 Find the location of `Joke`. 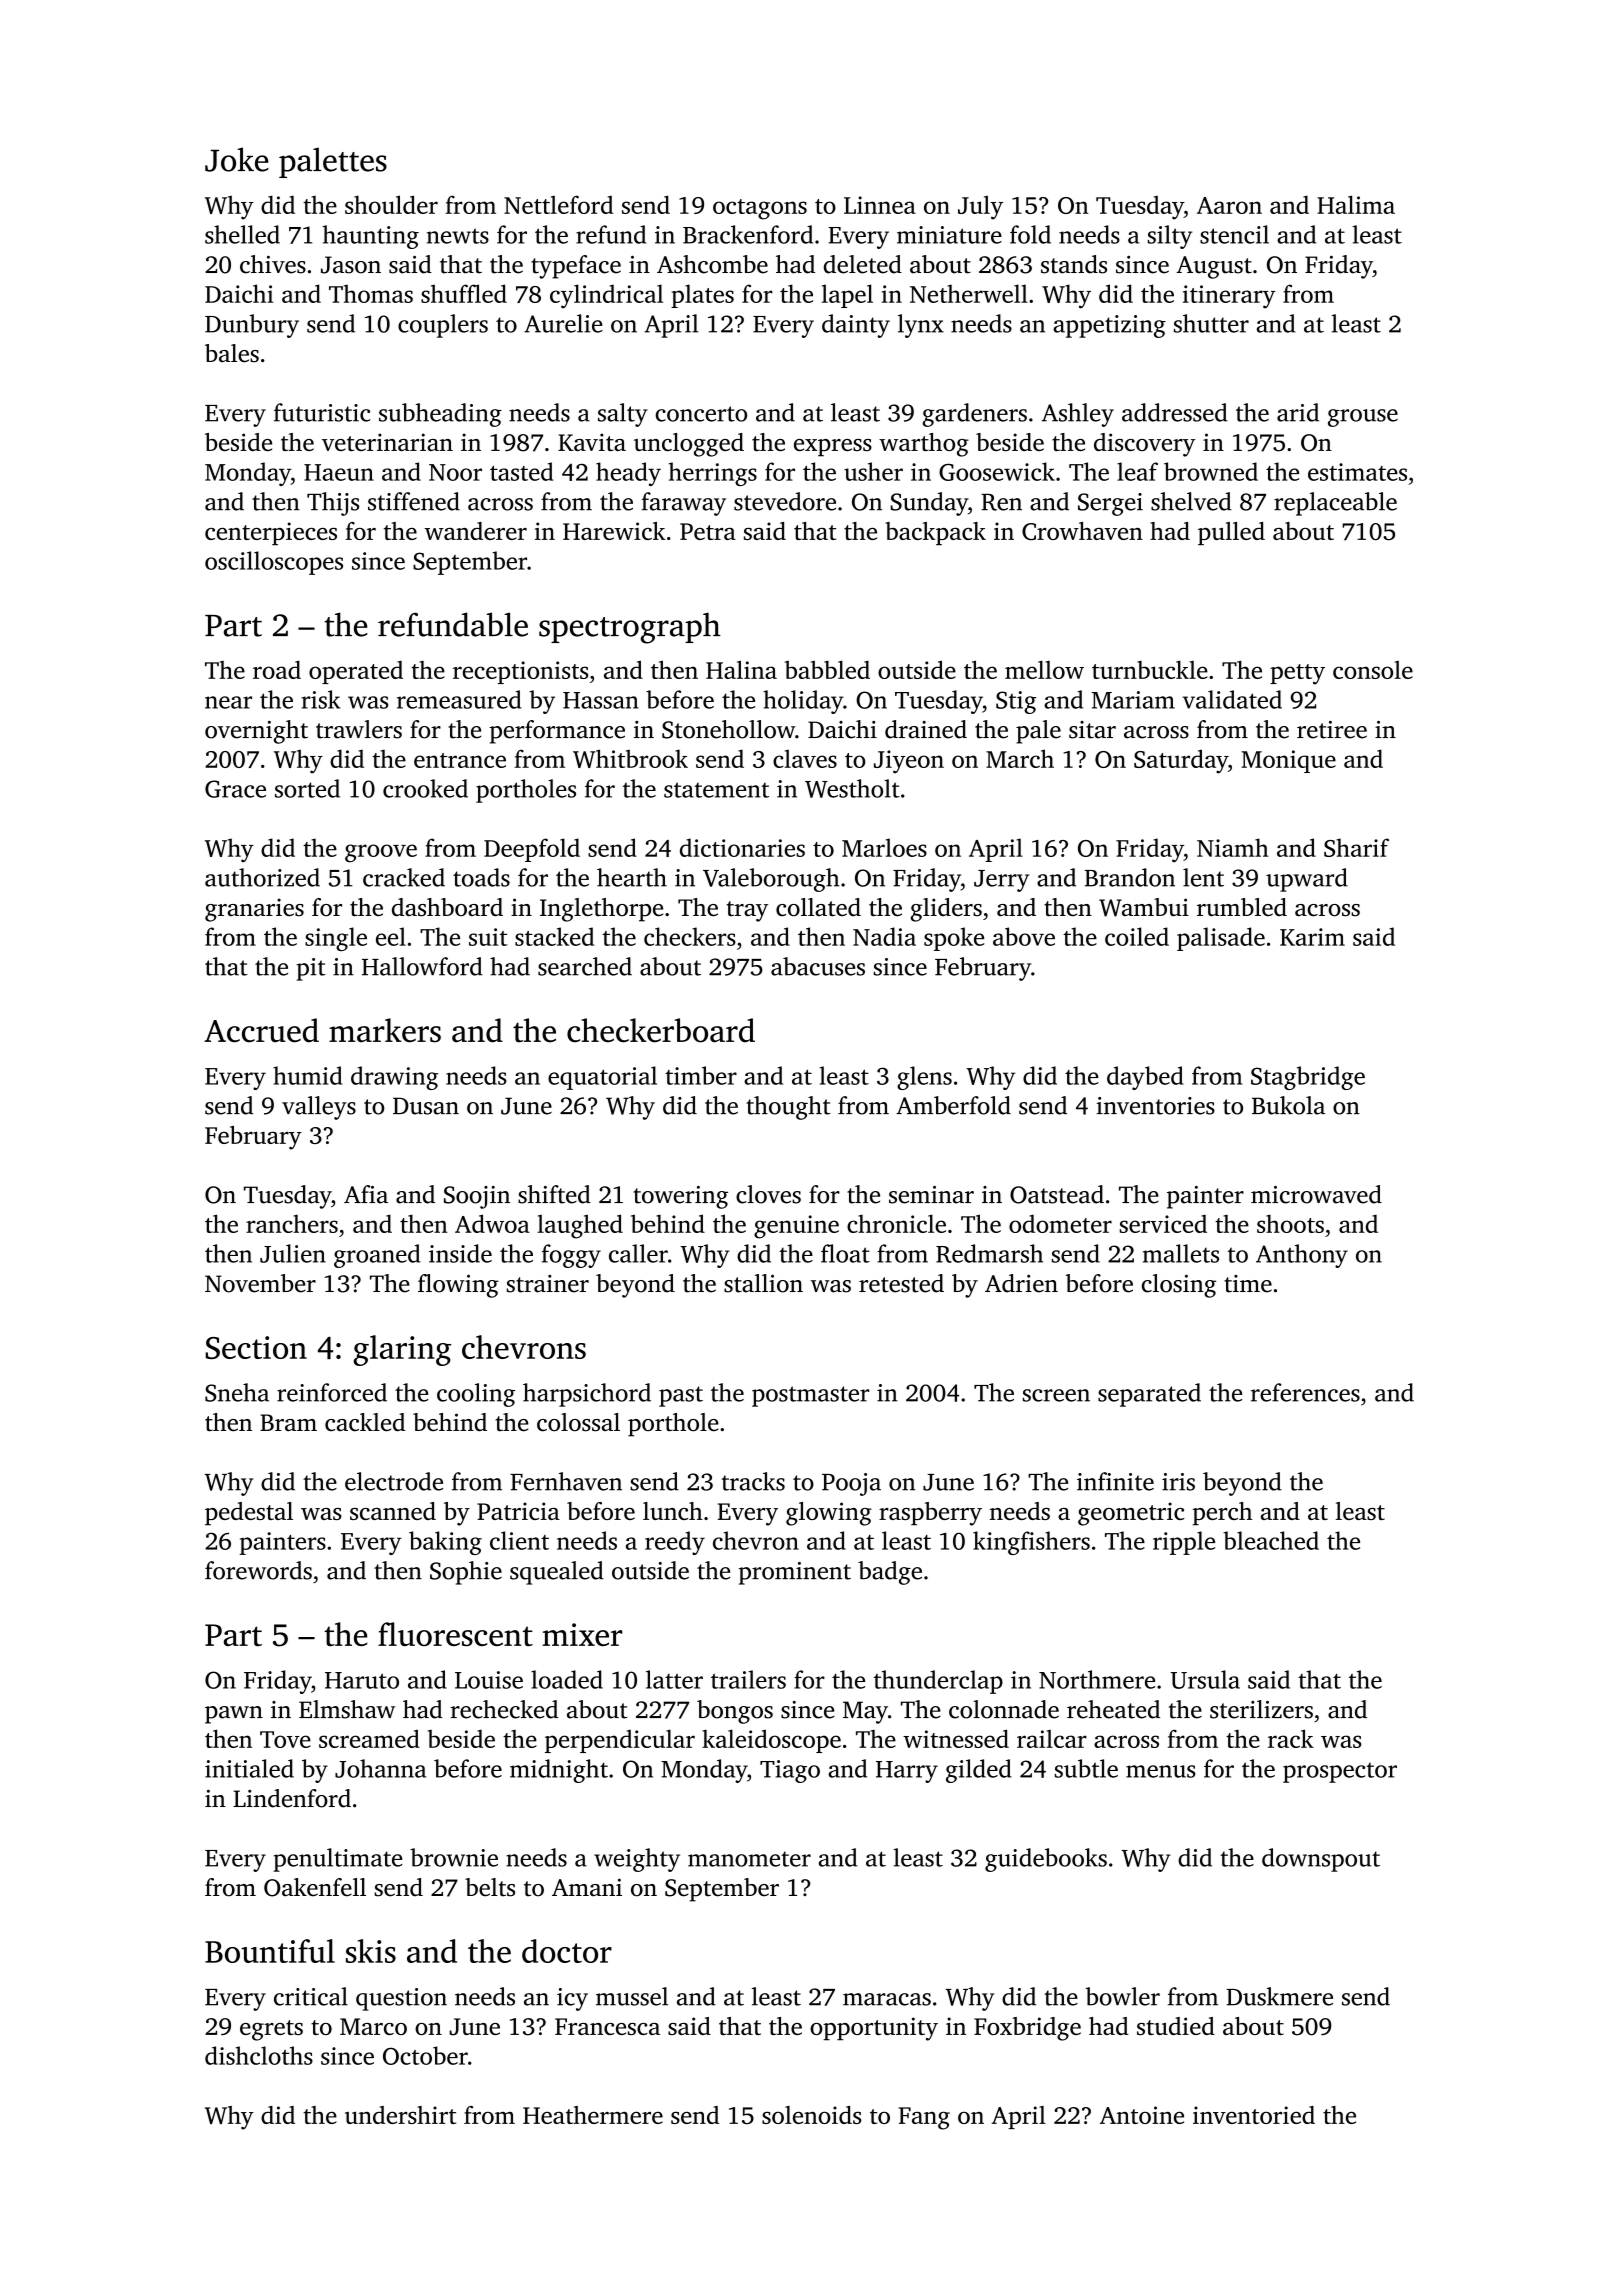

Joke is located at coordinates (237, 159).
